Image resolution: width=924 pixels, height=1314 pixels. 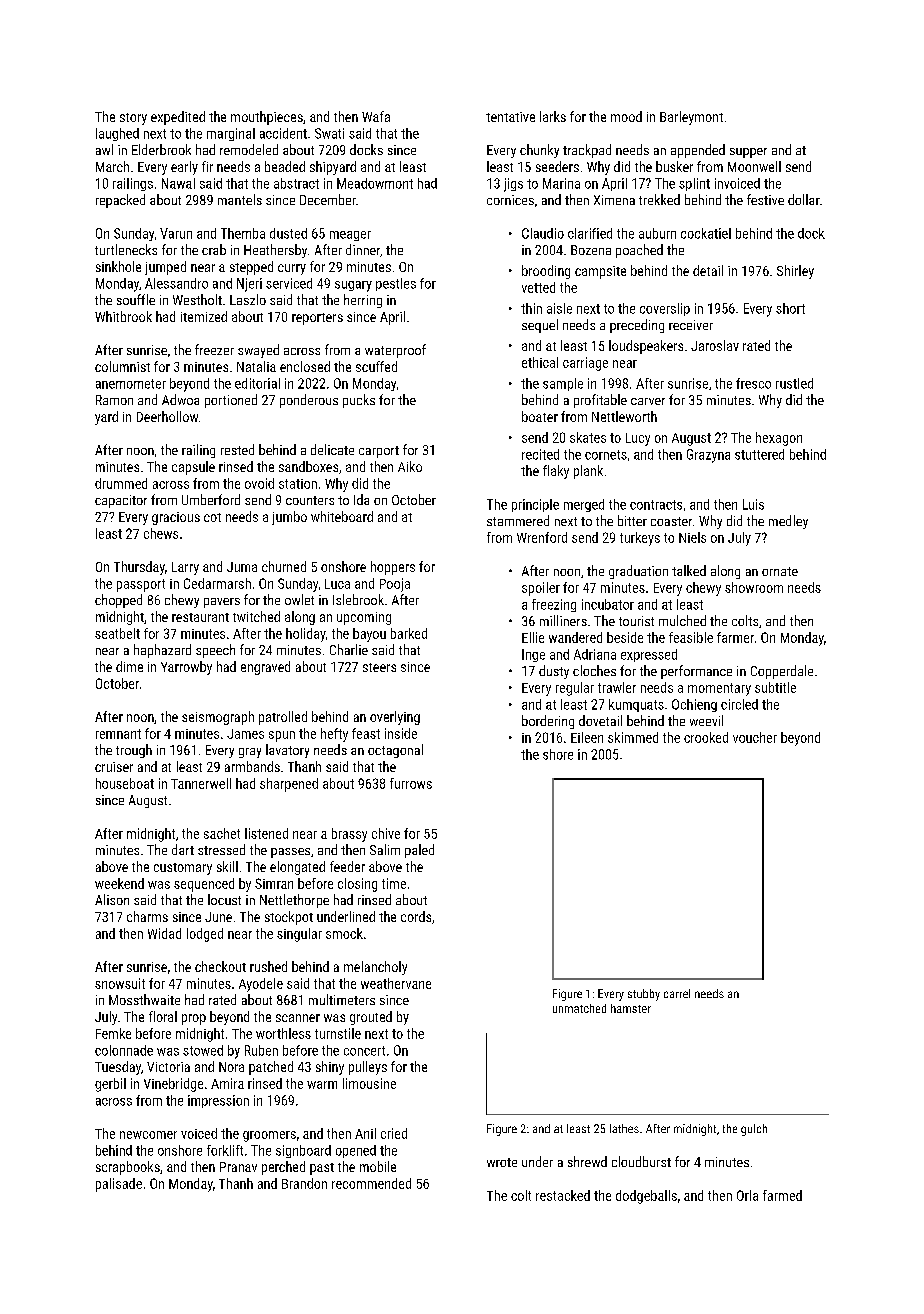 What do you see at coordinates (139, 568) in the screenshot?
I see `Thursday` at bounding box center [139, 568].
